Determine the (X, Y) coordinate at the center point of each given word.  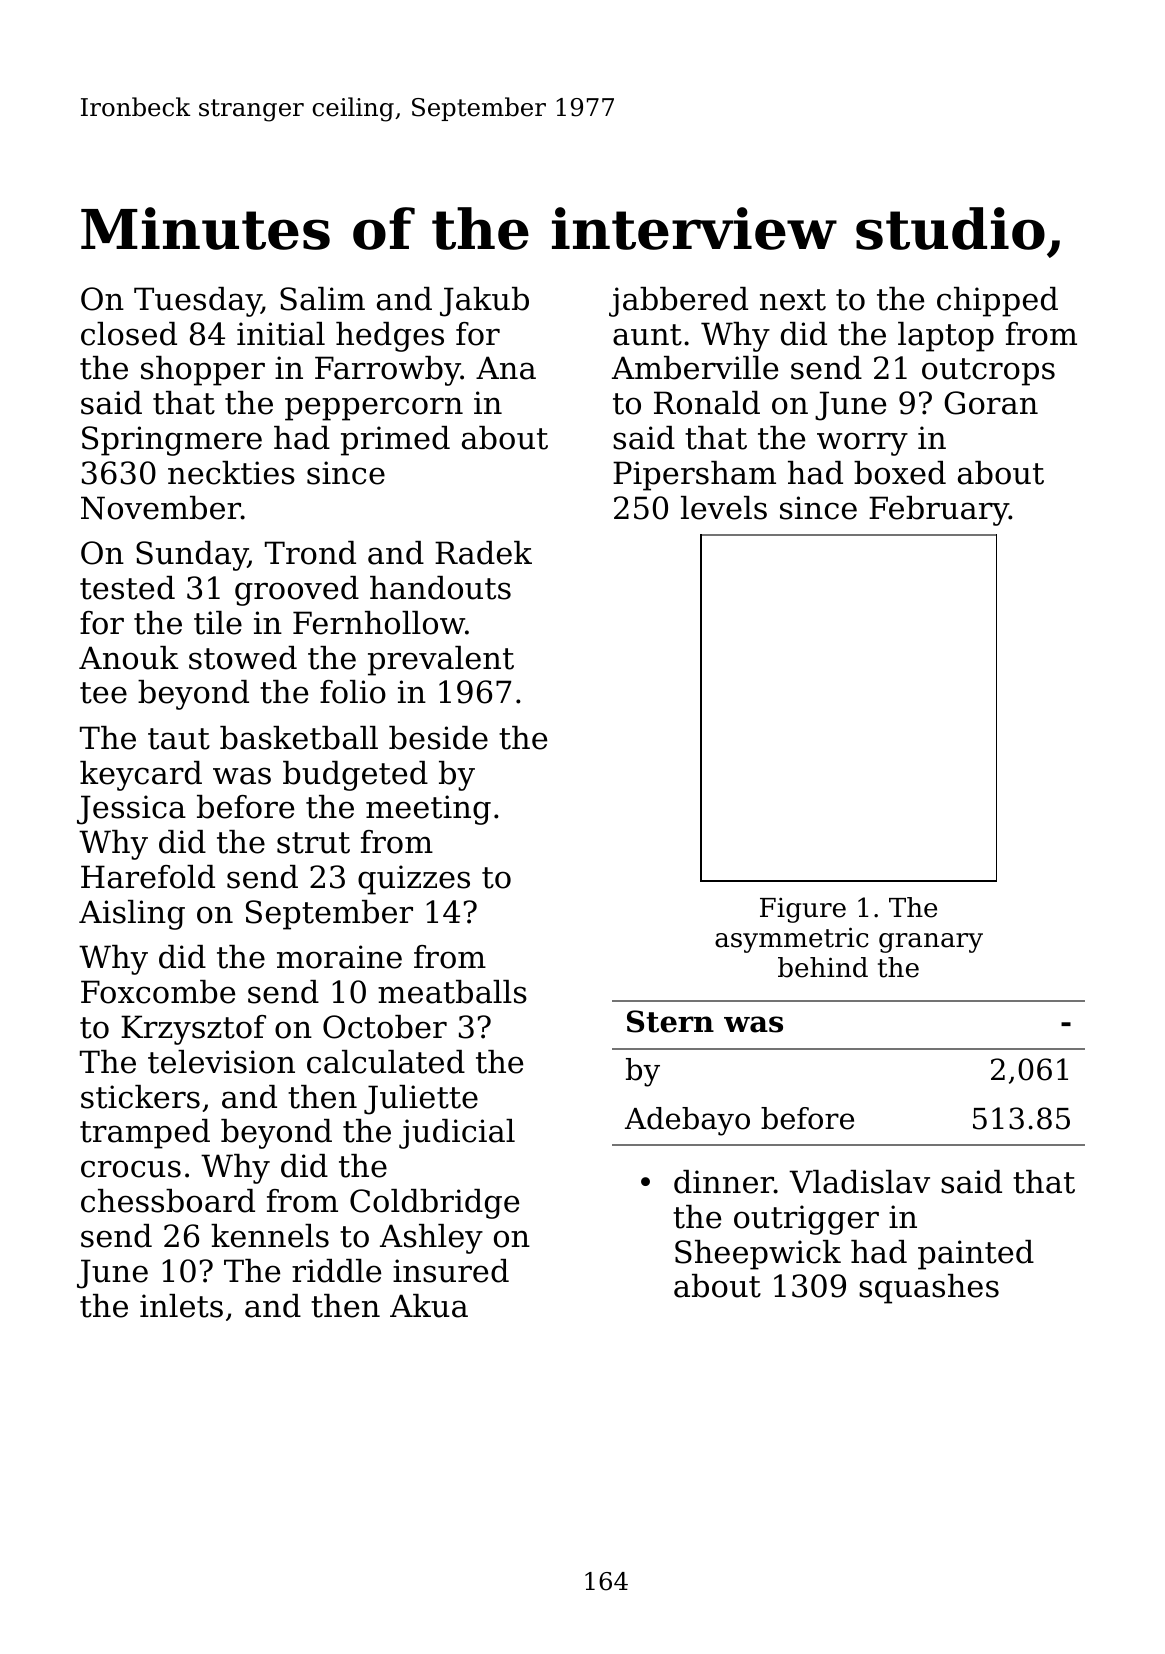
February (939, 511)
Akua (429, 1306)
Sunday (192, 556)
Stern (670, 1021)
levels (724, 508)
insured (451, 1271)
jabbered (678, 302)
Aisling (132, 915)
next (793, 300)
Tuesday (197, 302)
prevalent (441, 661)
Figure (803, 910)
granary (931, 943)
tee (103, 693)
